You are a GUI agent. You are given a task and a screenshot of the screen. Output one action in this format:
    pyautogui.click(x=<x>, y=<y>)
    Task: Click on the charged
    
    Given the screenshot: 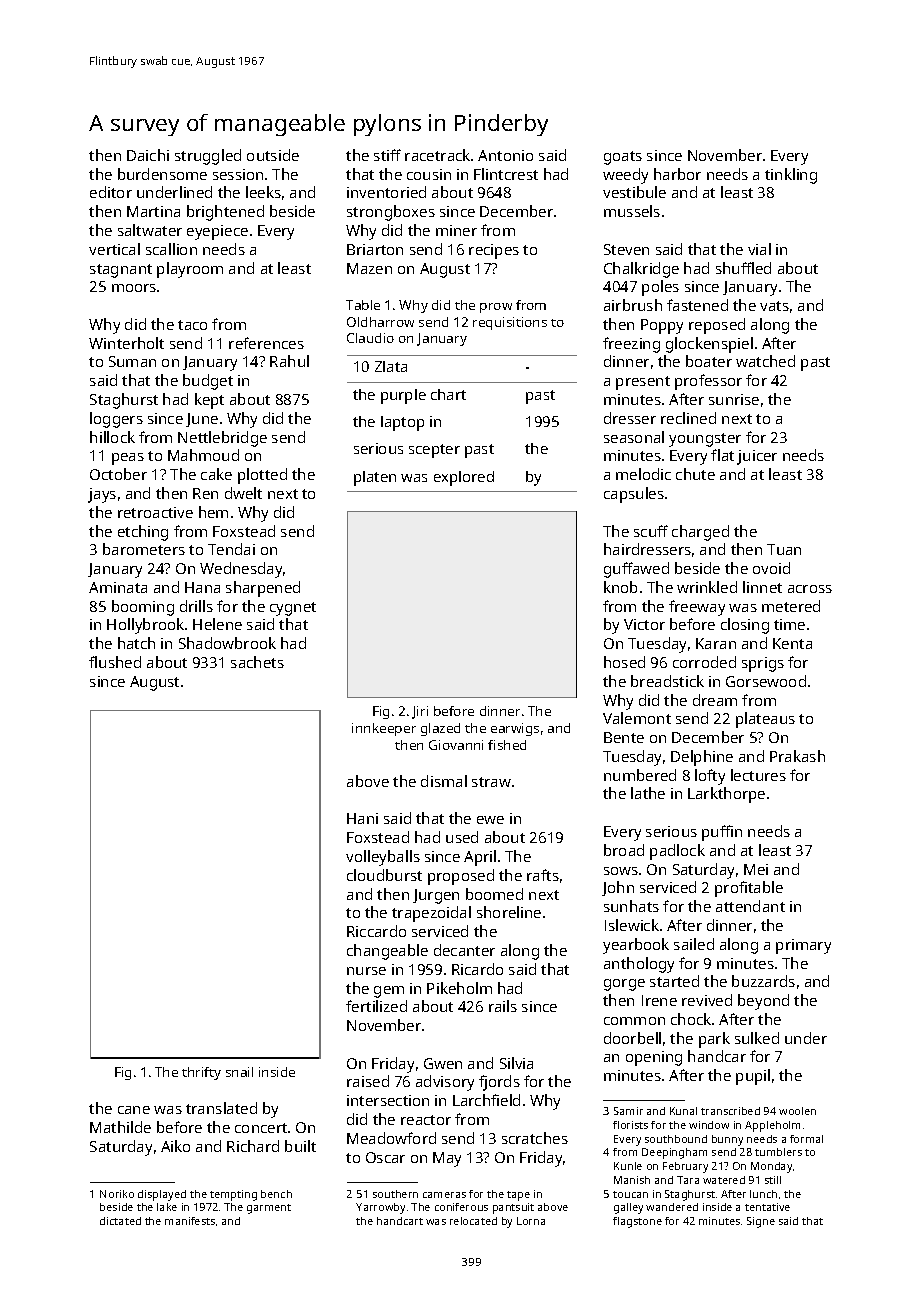 What is the action you would take?
    pyautogui.click(x=700, y=533)
